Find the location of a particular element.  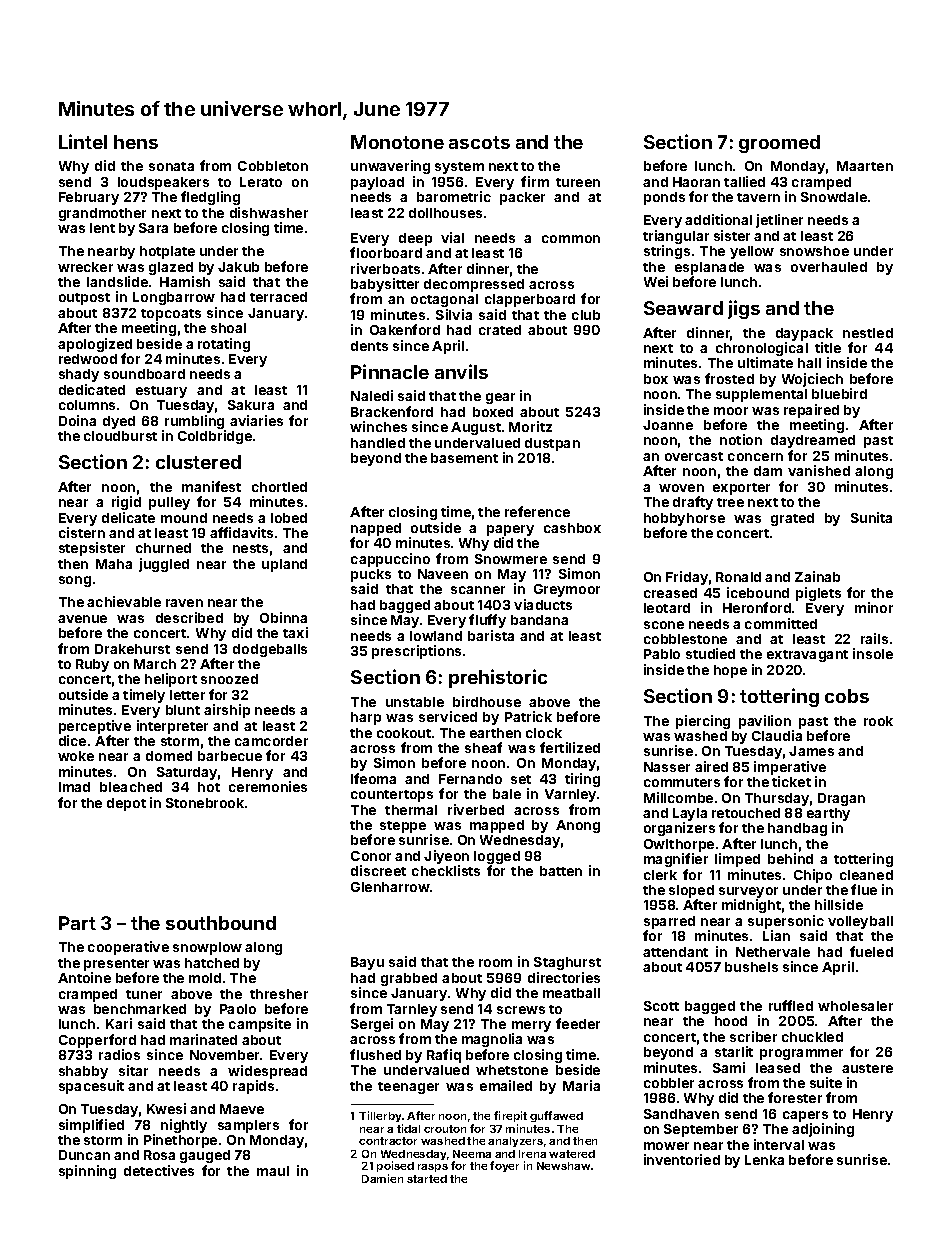

ascots is located at coordinates (479, 142).
